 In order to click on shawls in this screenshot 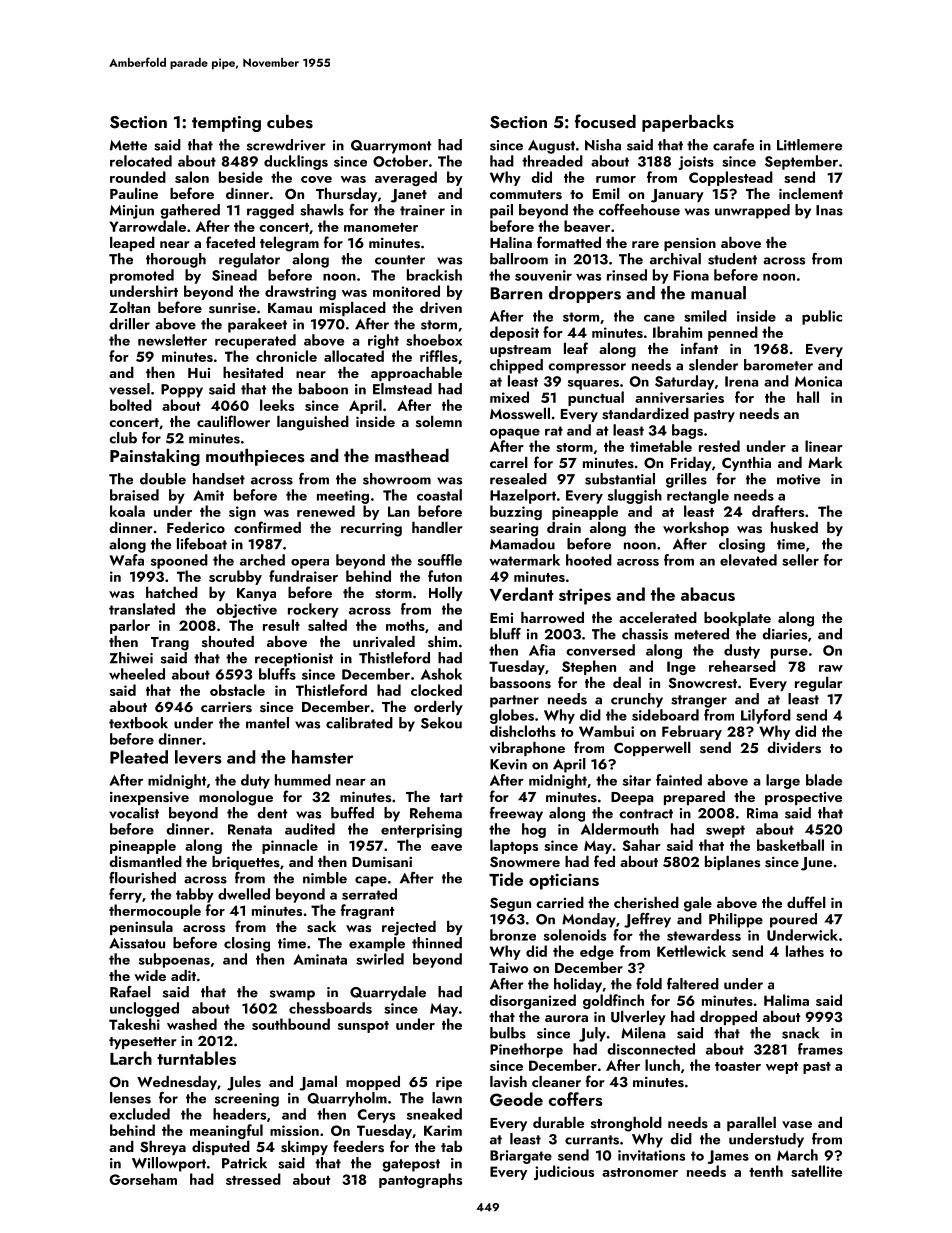, I will do `click(322, 210)`.
